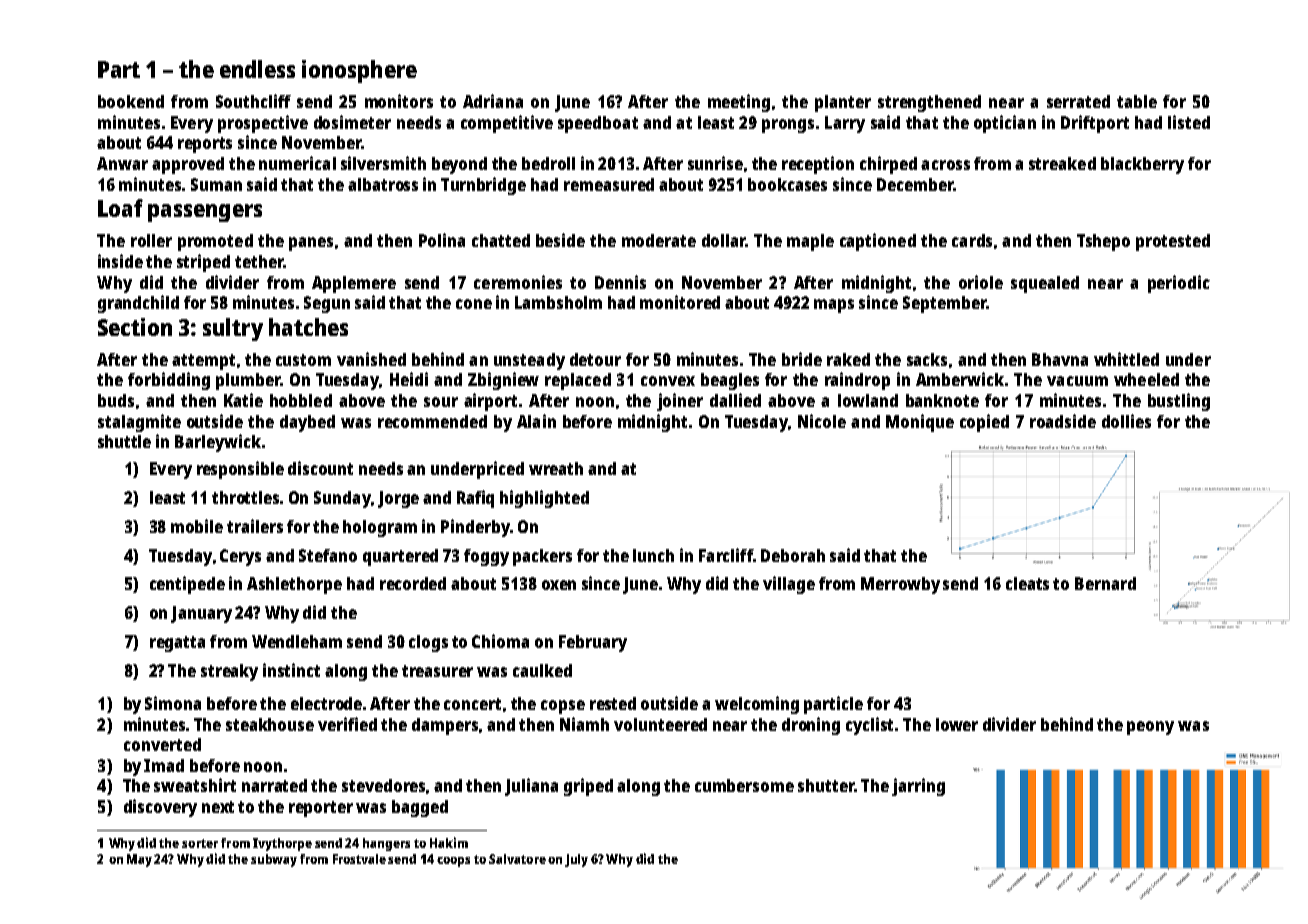  Describe the element at coordinates (307, 423) in the document. I see `daybed` at that location.
